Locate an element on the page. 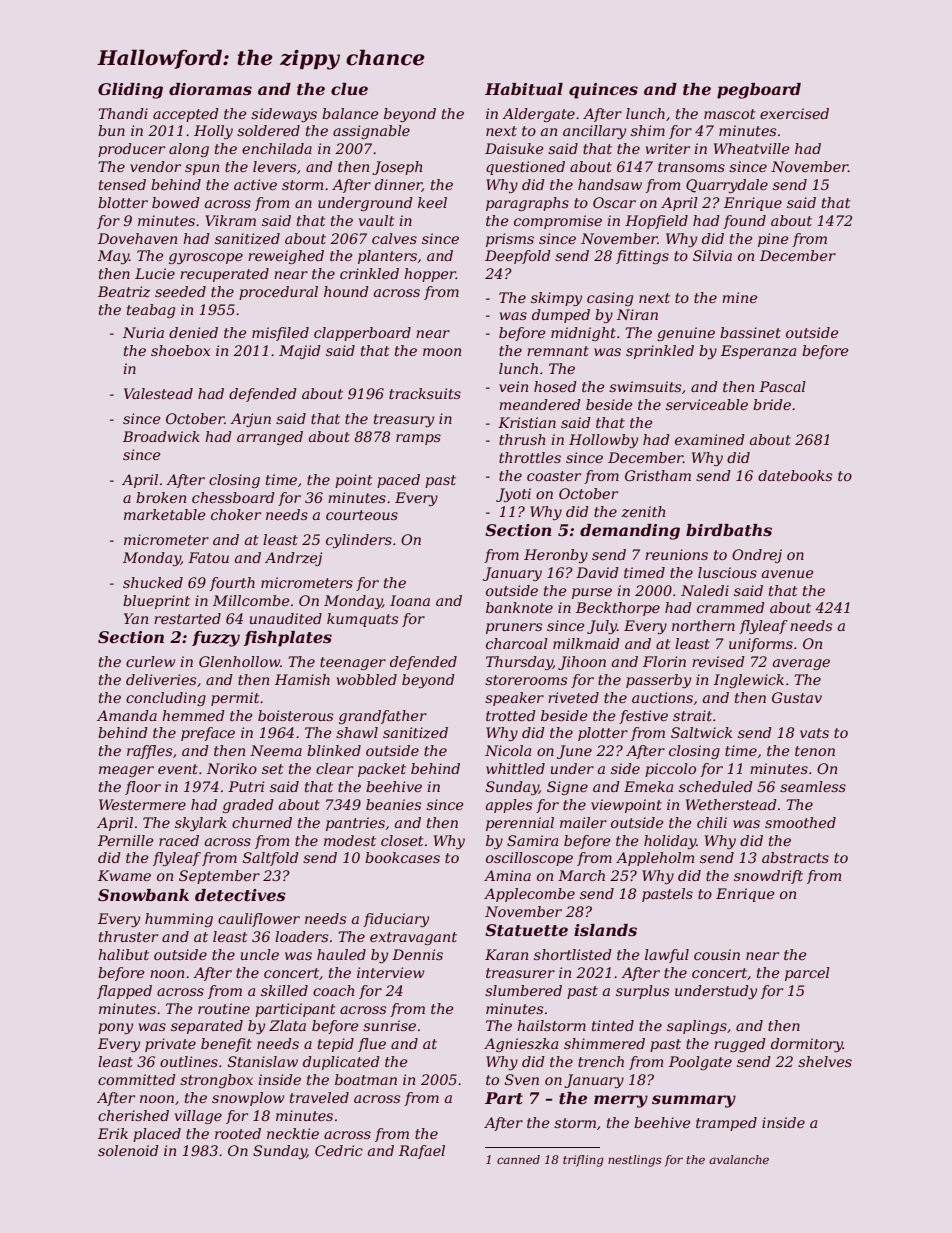 The height and width of the image is (1233, 952). halibut is located at coordinates (123, 954).
